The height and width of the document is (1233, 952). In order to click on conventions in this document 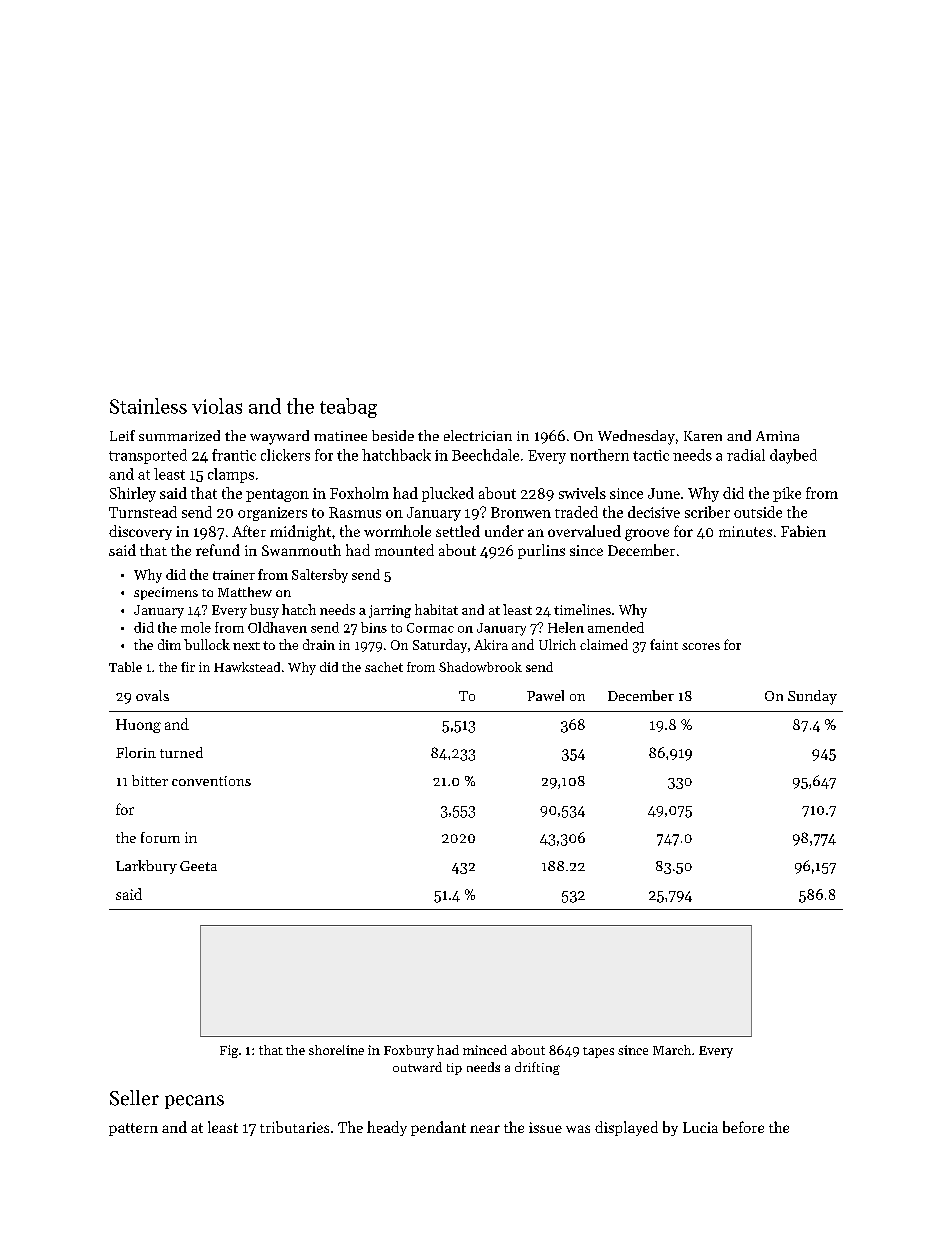, I will do `click(211, 781)`.
